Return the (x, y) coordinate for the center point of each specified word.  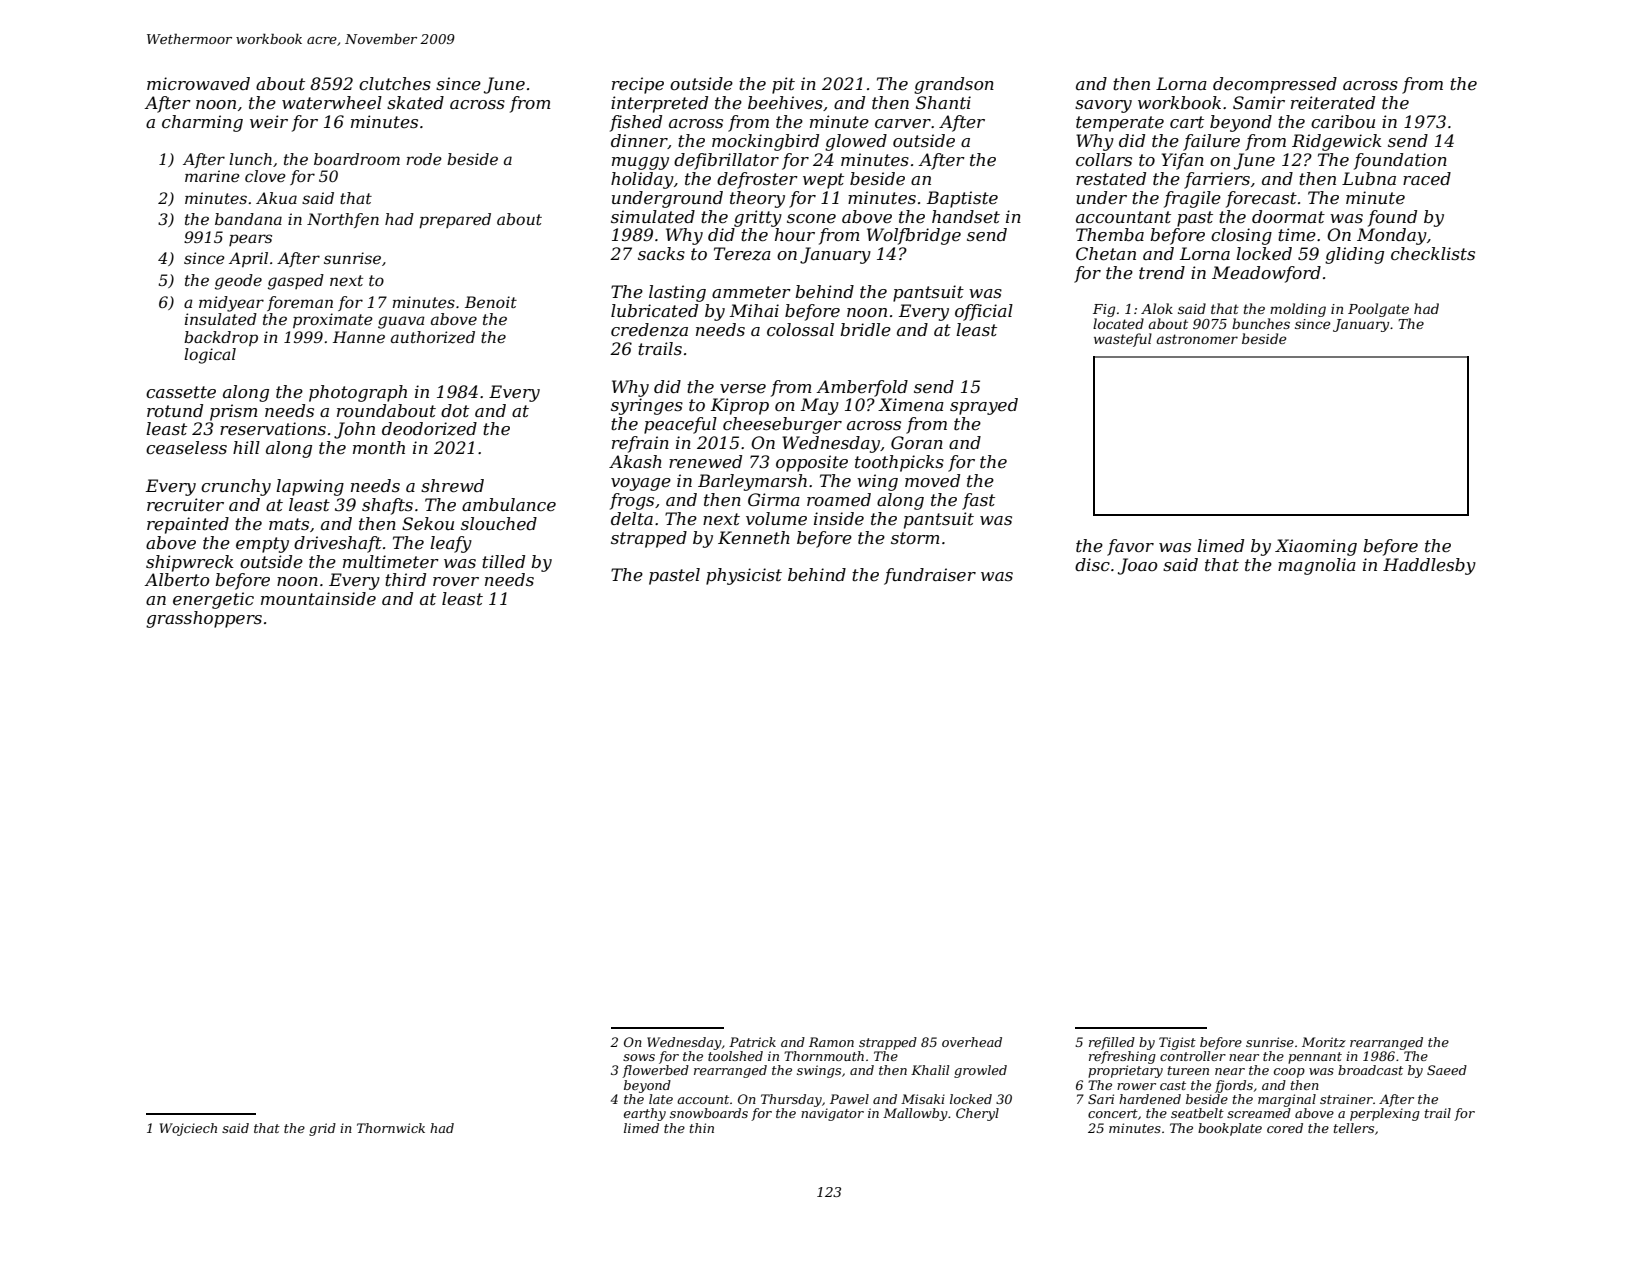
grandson (954, 85)
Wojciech (188, 1129)
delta (632, 518)
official (984, 312)
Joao (1138, 566)
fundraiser (930, 576)
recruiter (185, 504)
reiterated (1333, 102)
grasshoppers (204, 619)
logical (210, 356)
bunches (1261, 323)
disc (1092, 564)
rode (424, 159)
